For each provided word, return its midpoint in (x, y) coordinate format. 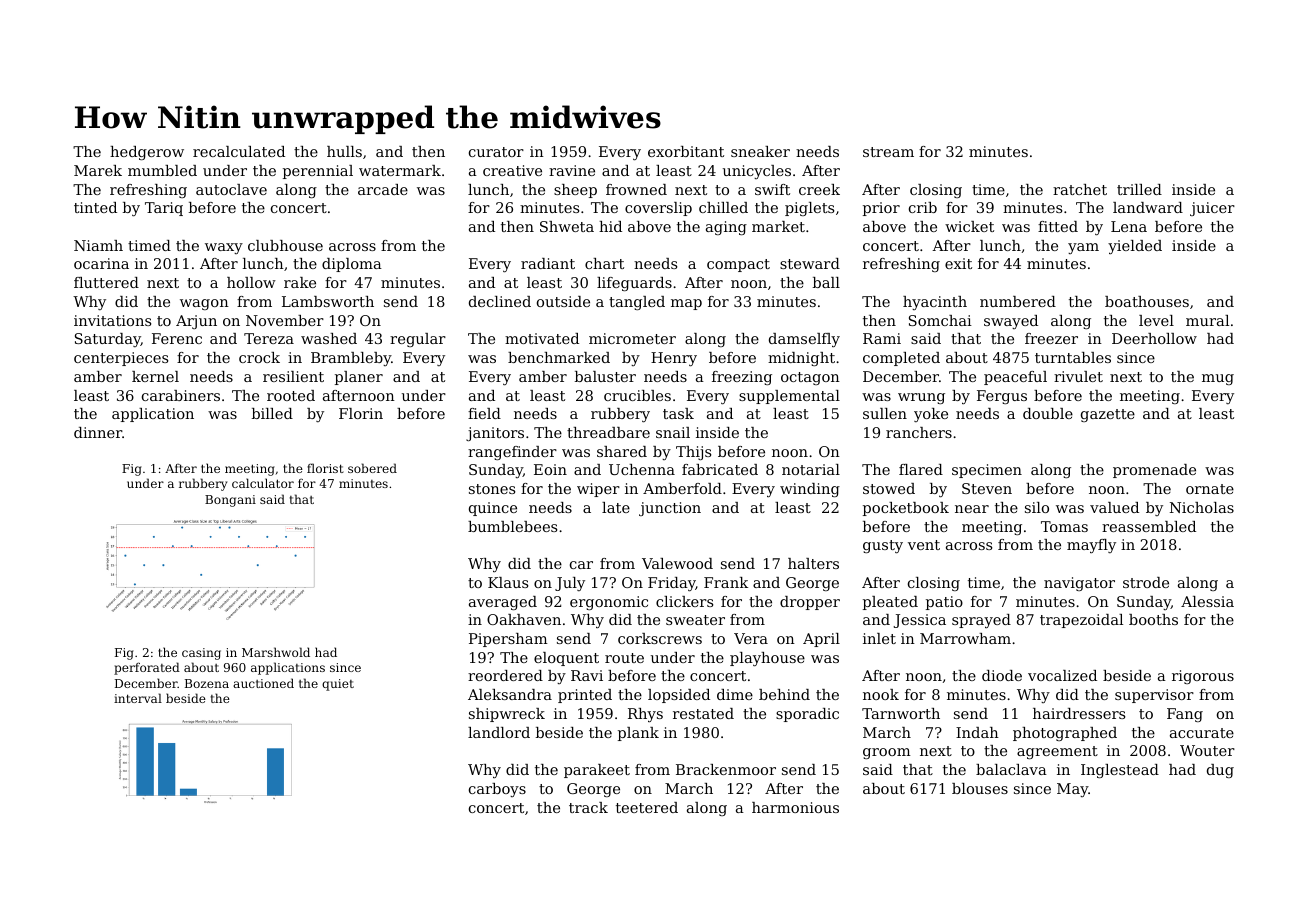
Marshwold (276, 652)
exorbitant (686, 151)
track (588, 807)
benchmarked (559, 357)
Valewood (677, 563)
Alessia (1207, 601)
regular (418, 340)
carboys (497, 790)
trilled (1139, 189)
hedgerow (147, 153)
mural (1207, 320)
